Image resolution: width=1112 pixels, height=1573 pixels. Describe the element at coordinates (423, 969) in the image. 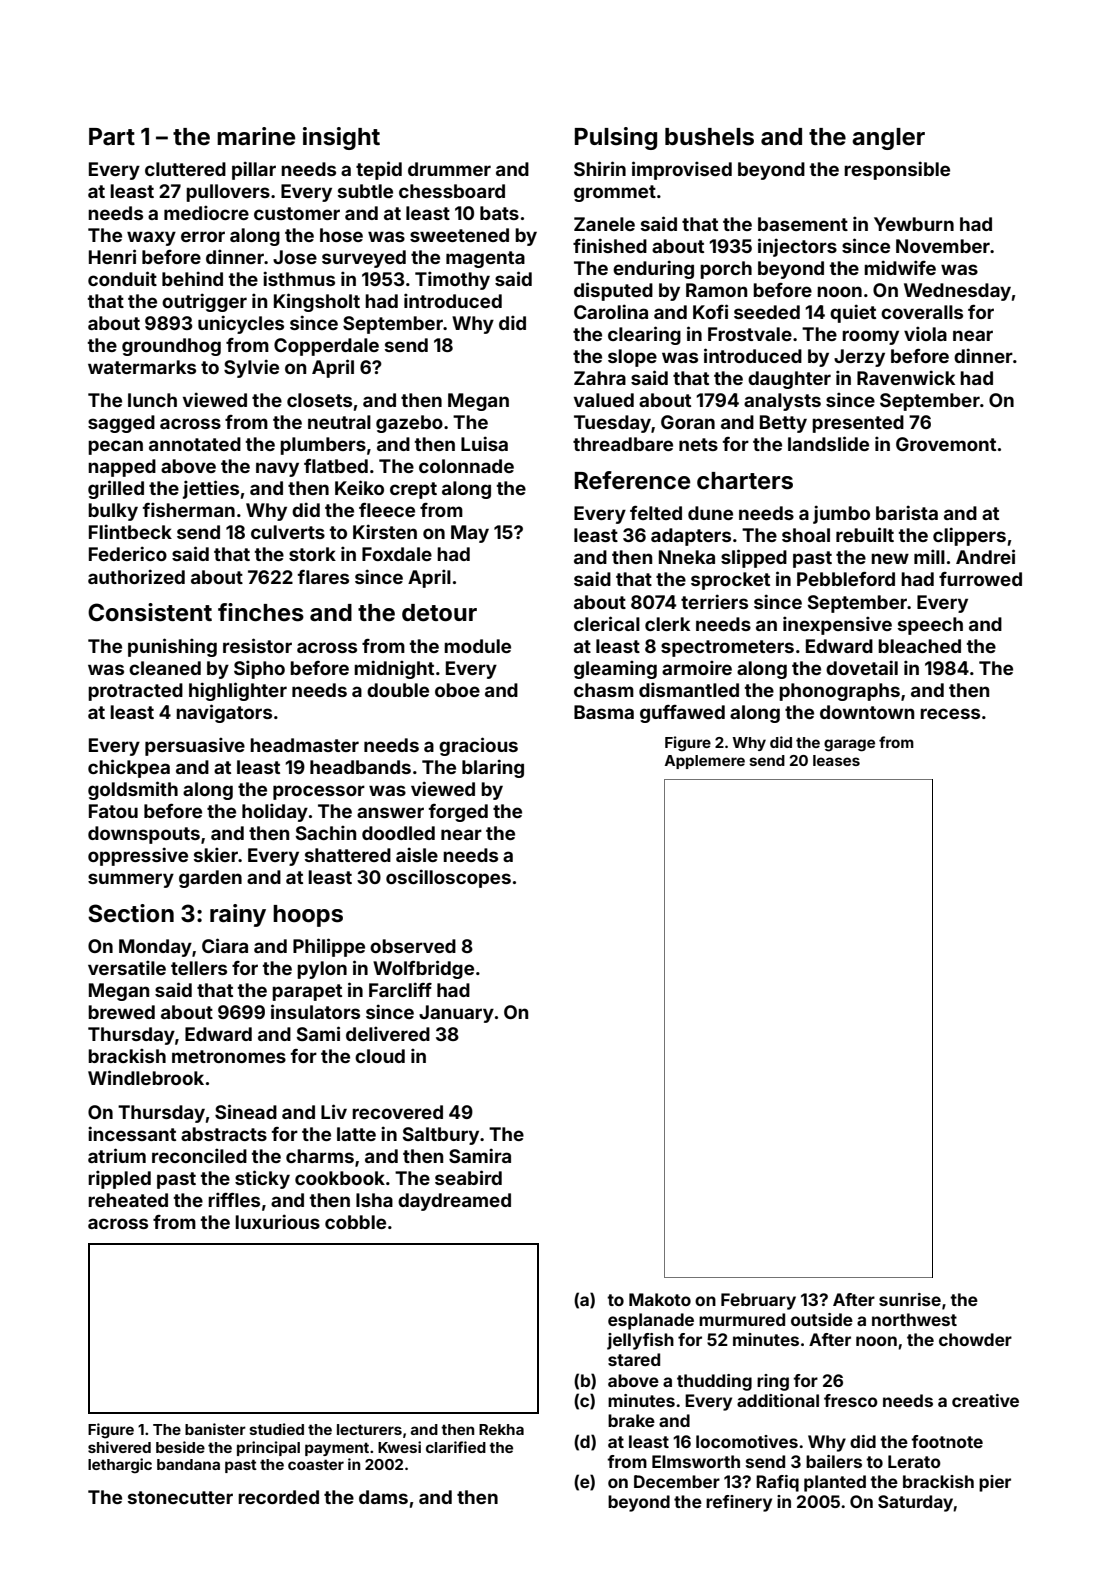

I see `Wolfbridge` at that location.
